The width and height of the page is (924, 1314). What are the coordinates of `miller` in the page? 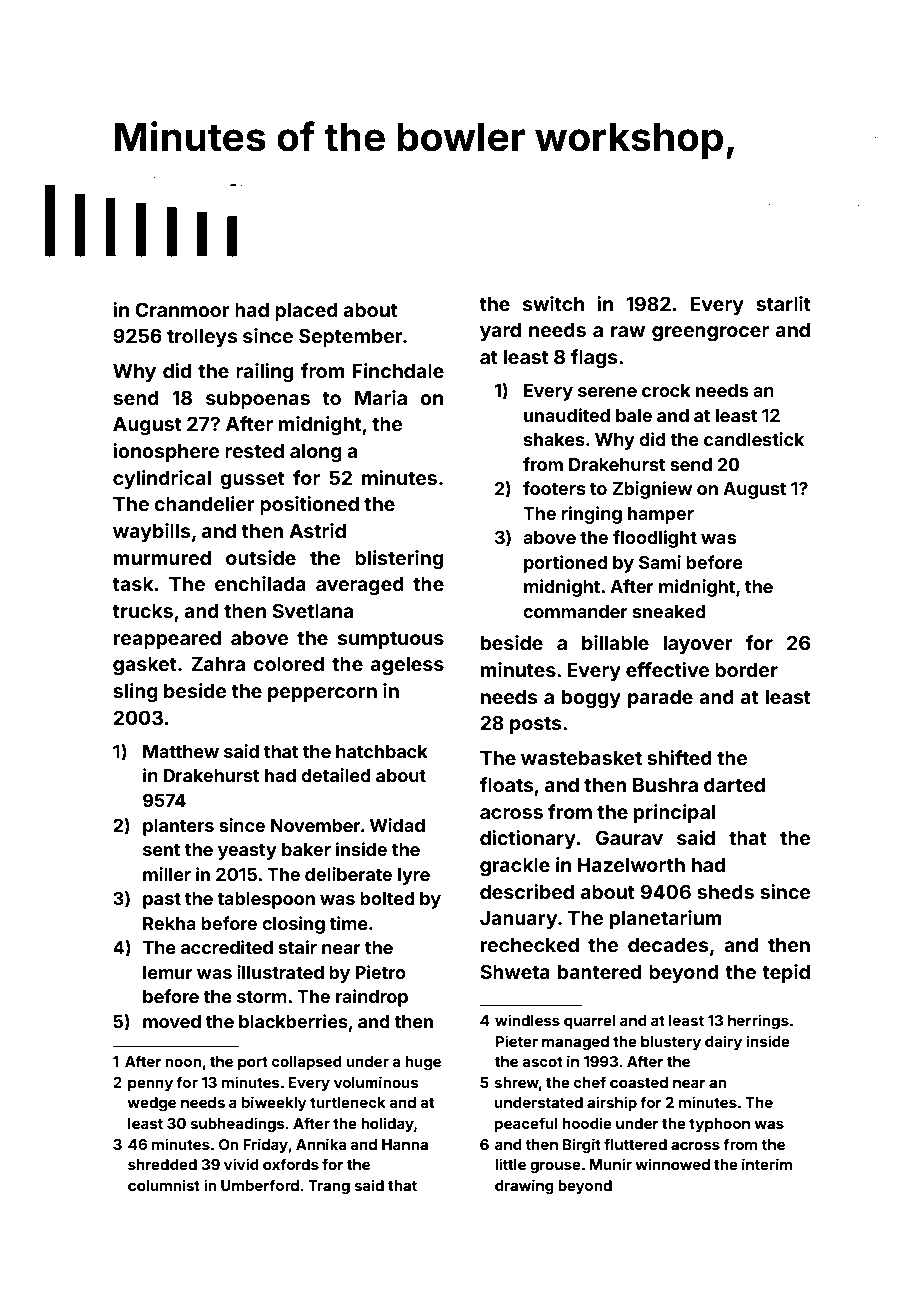 It's located at (167, 874).
